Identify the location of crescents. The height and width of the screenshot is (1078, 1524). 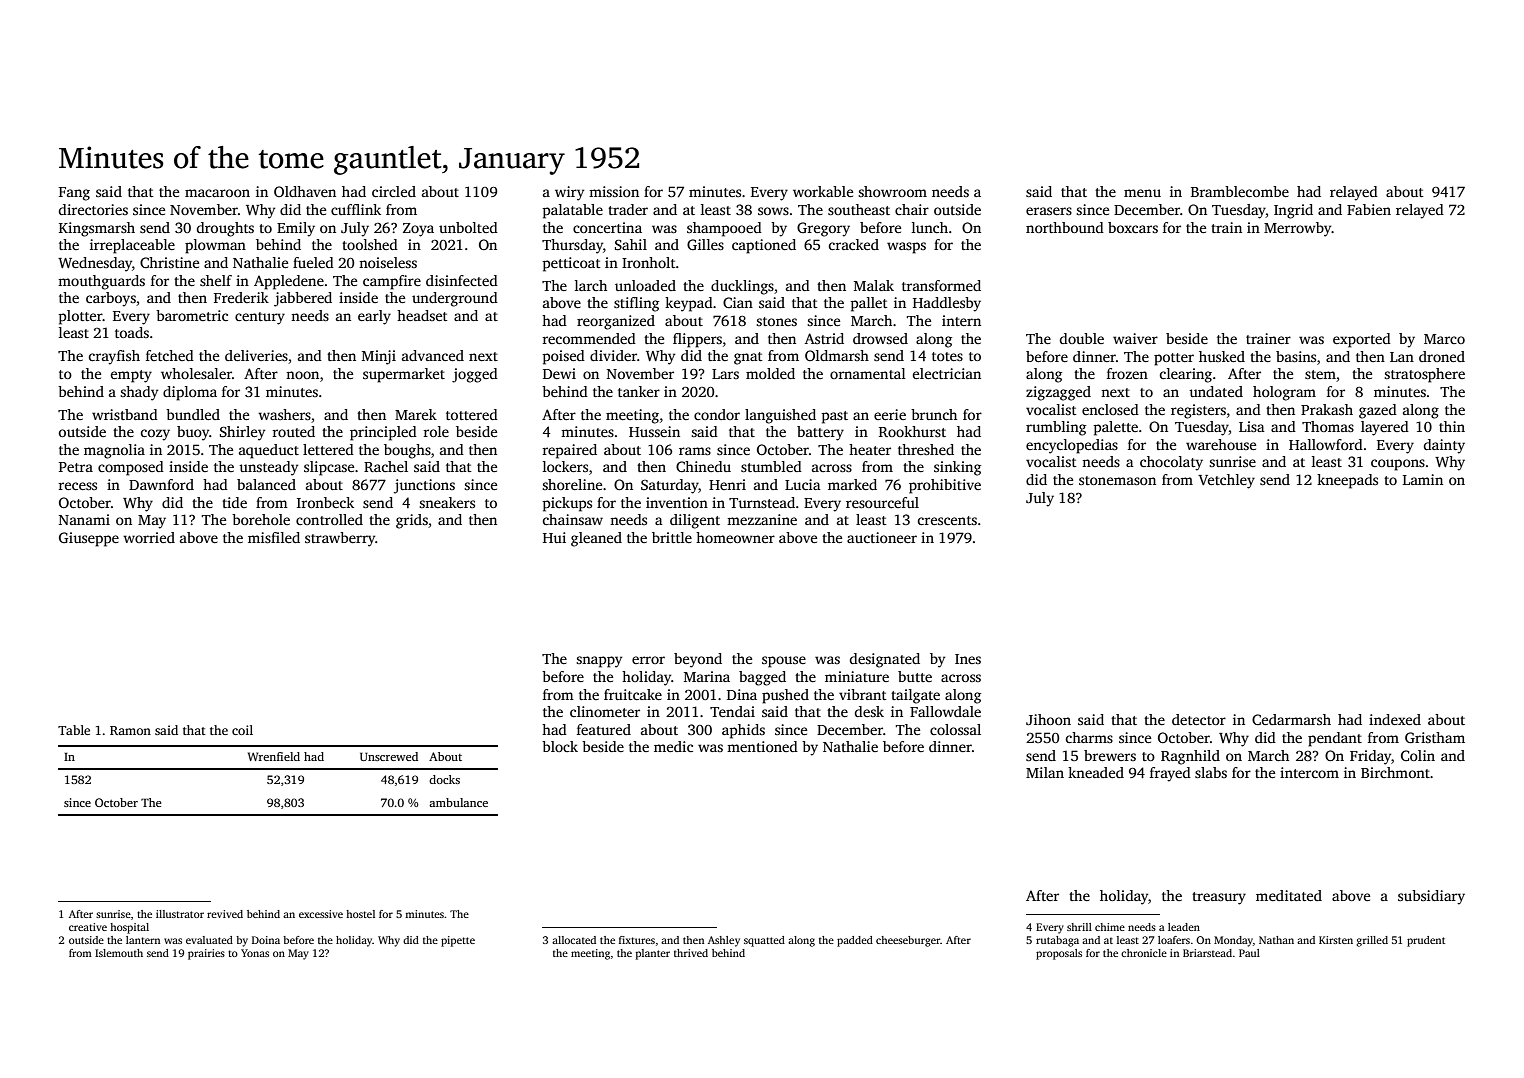
(947, 520).
